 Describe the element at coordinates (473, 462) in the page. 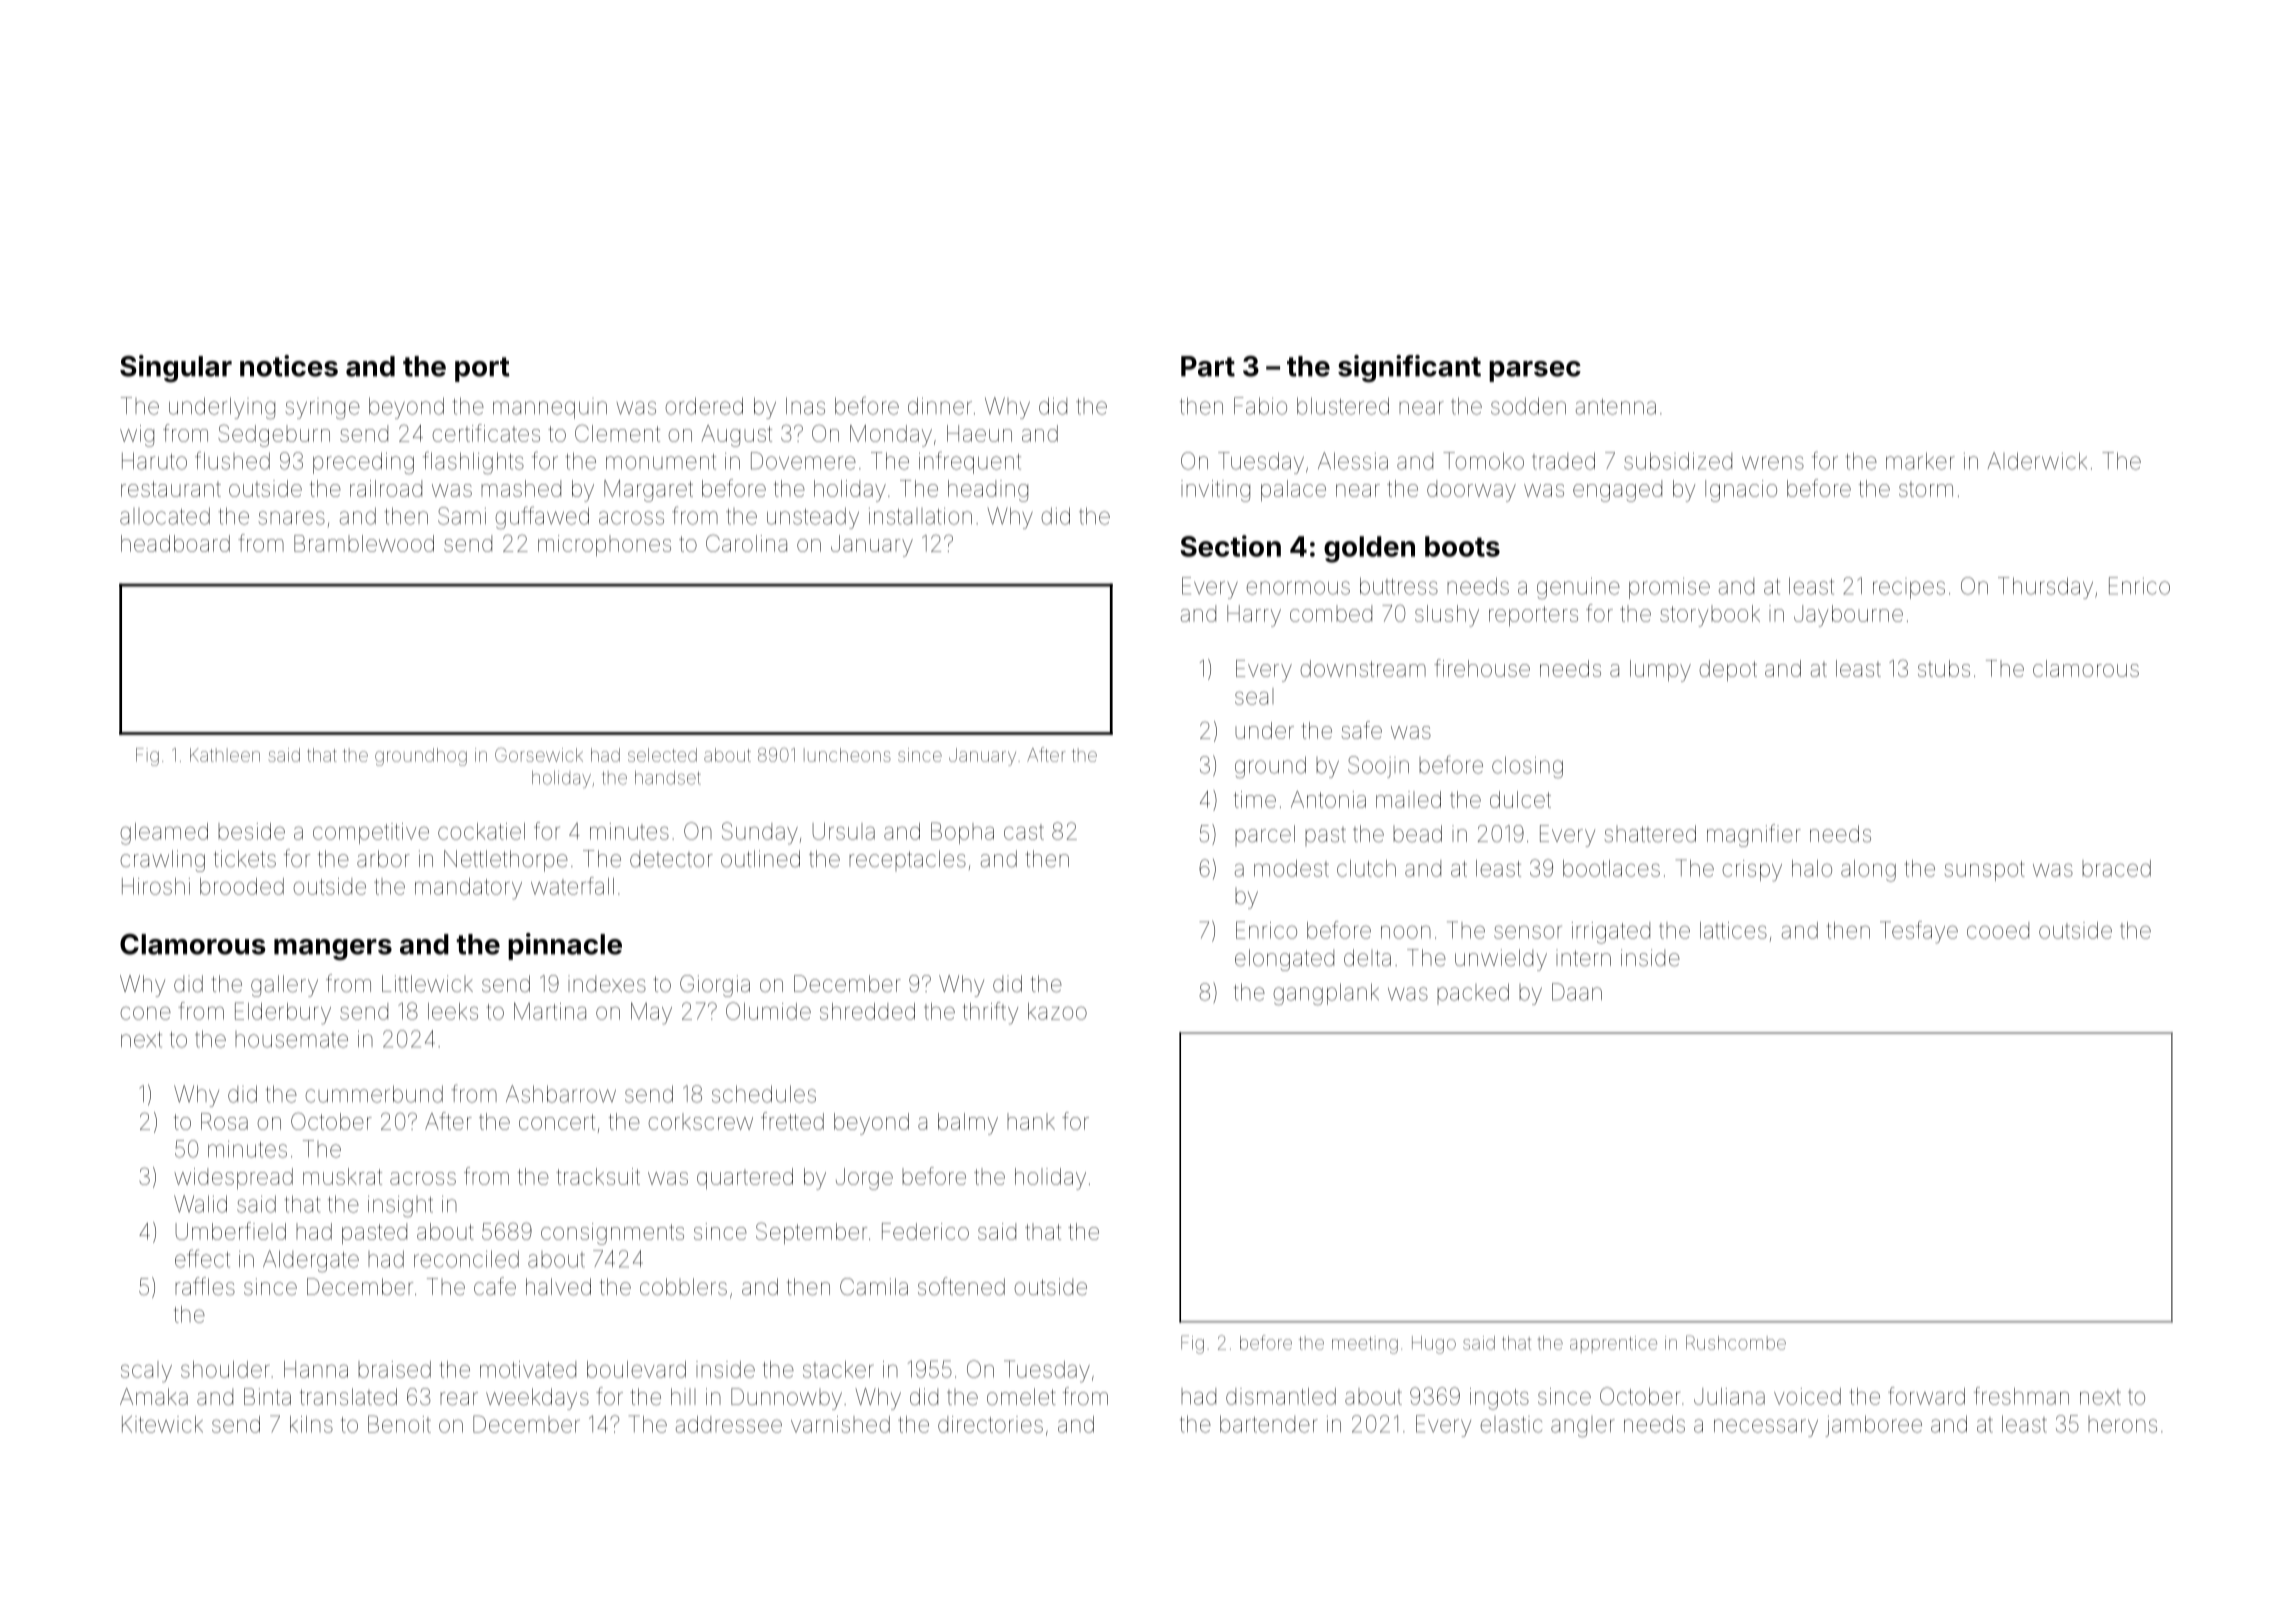

I see `flashlights` at that location.
